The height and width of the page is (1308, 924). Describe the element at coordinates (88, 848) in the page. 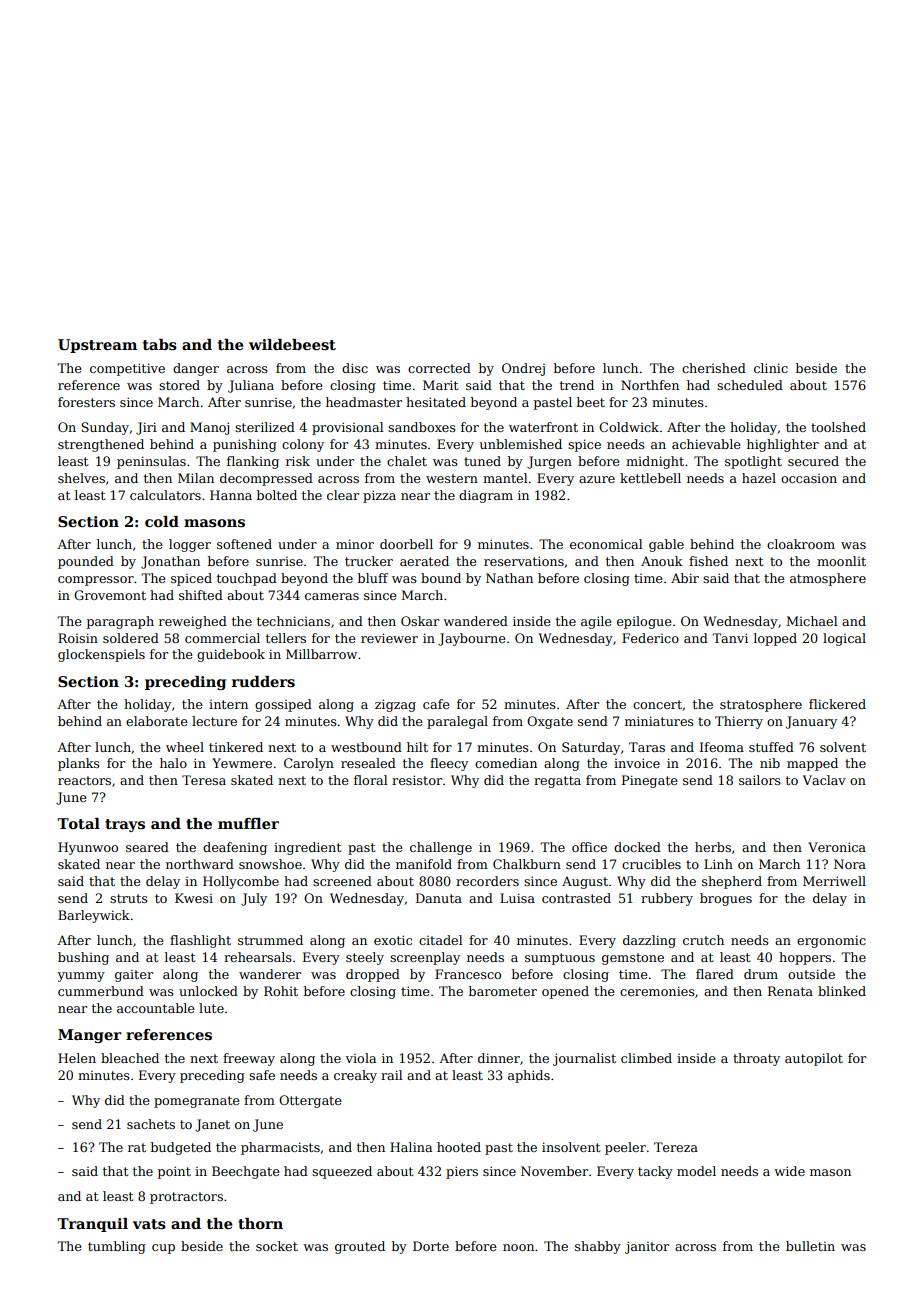

I see `Hyunwoo` at that location.
